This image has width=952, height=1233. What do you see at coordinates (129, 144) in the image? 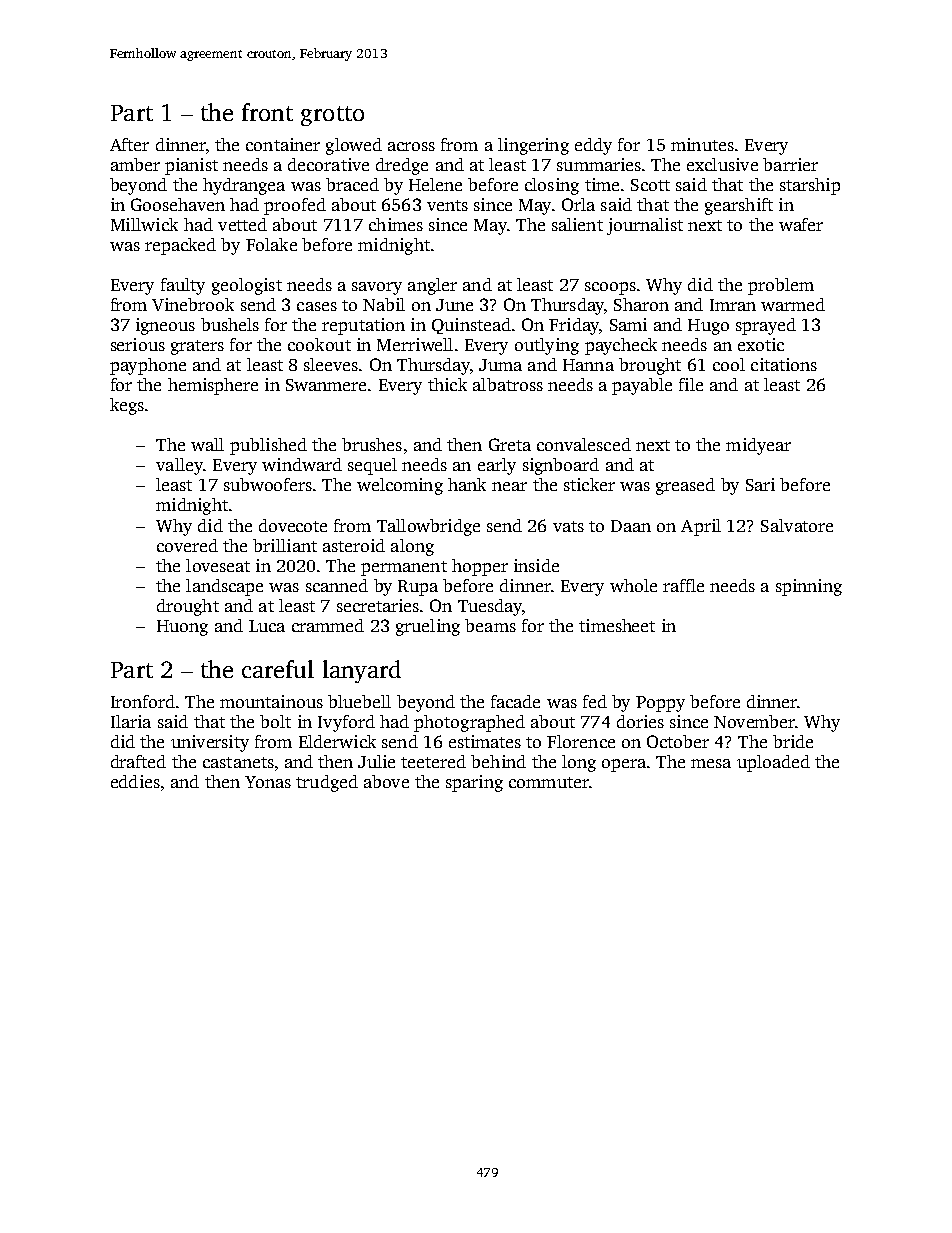
I see `After` at bounding box center [129, 144].
